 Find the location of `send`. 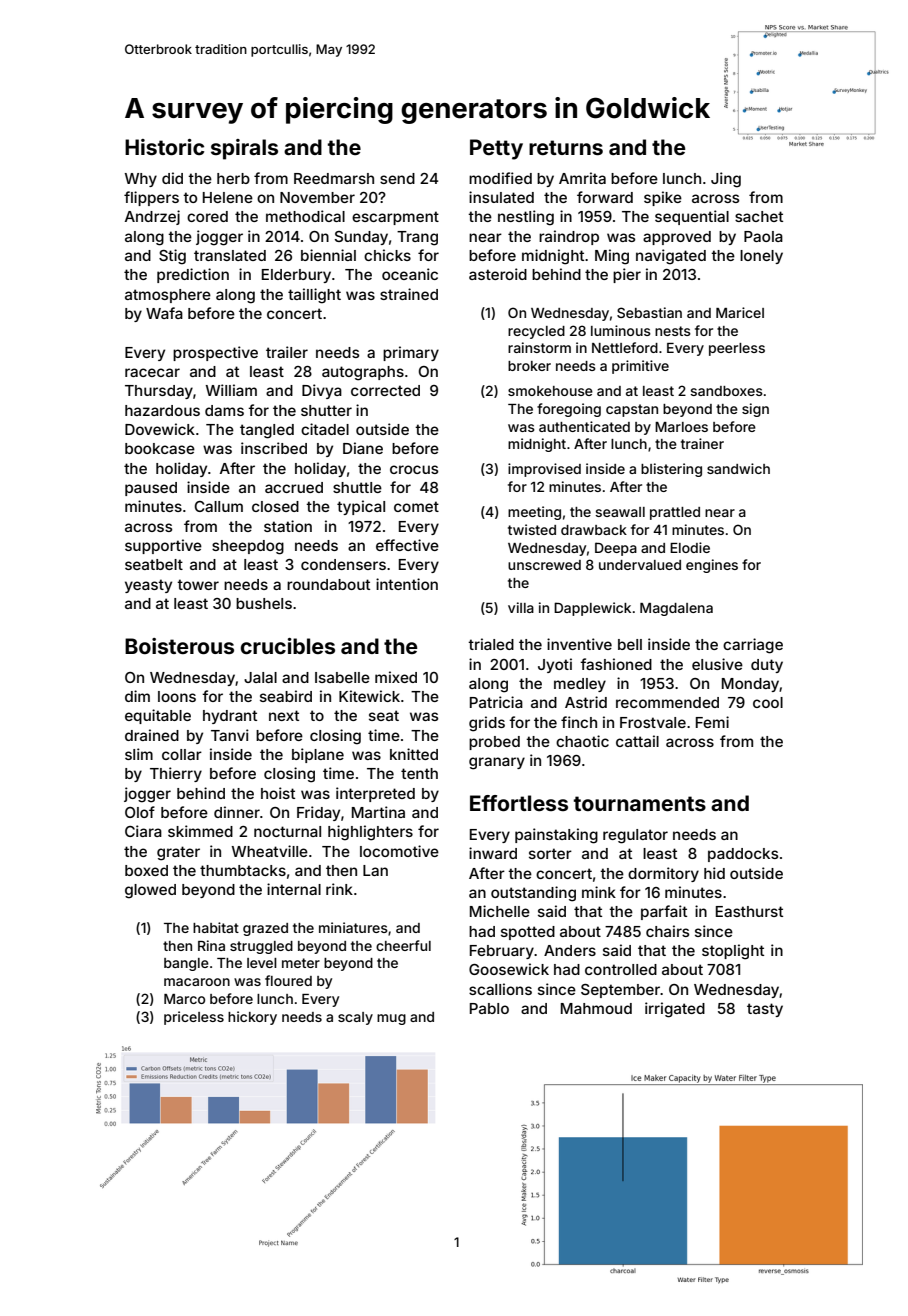

send is located at coordinates (397, 178).
